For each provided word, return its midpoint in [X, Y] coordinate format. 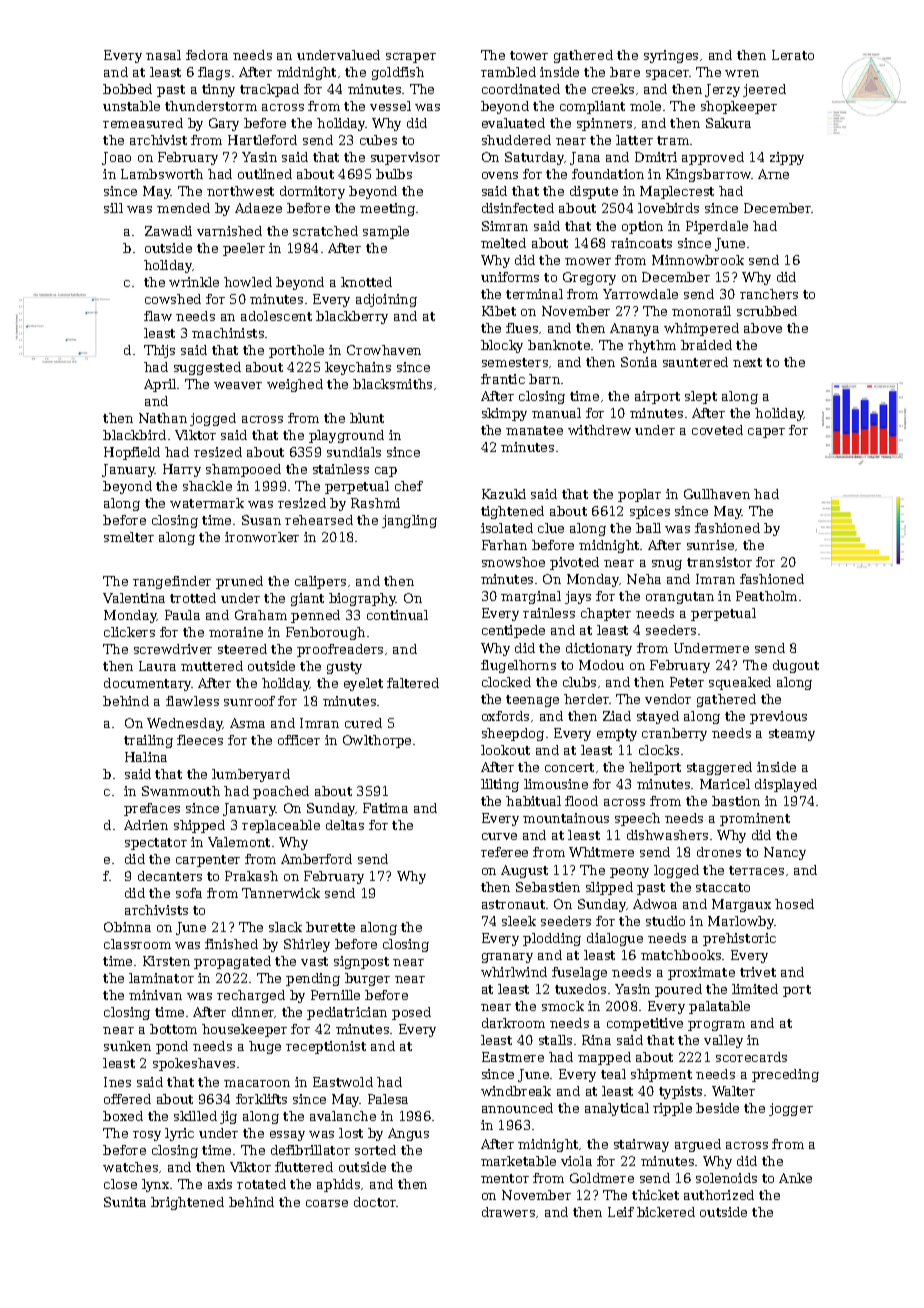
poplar [639, 495]
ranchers [769, 294]
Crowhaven [384, 350]
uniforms [510, 277]
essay [287, 1136]
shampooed [243, 470]
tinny [218, 90]
